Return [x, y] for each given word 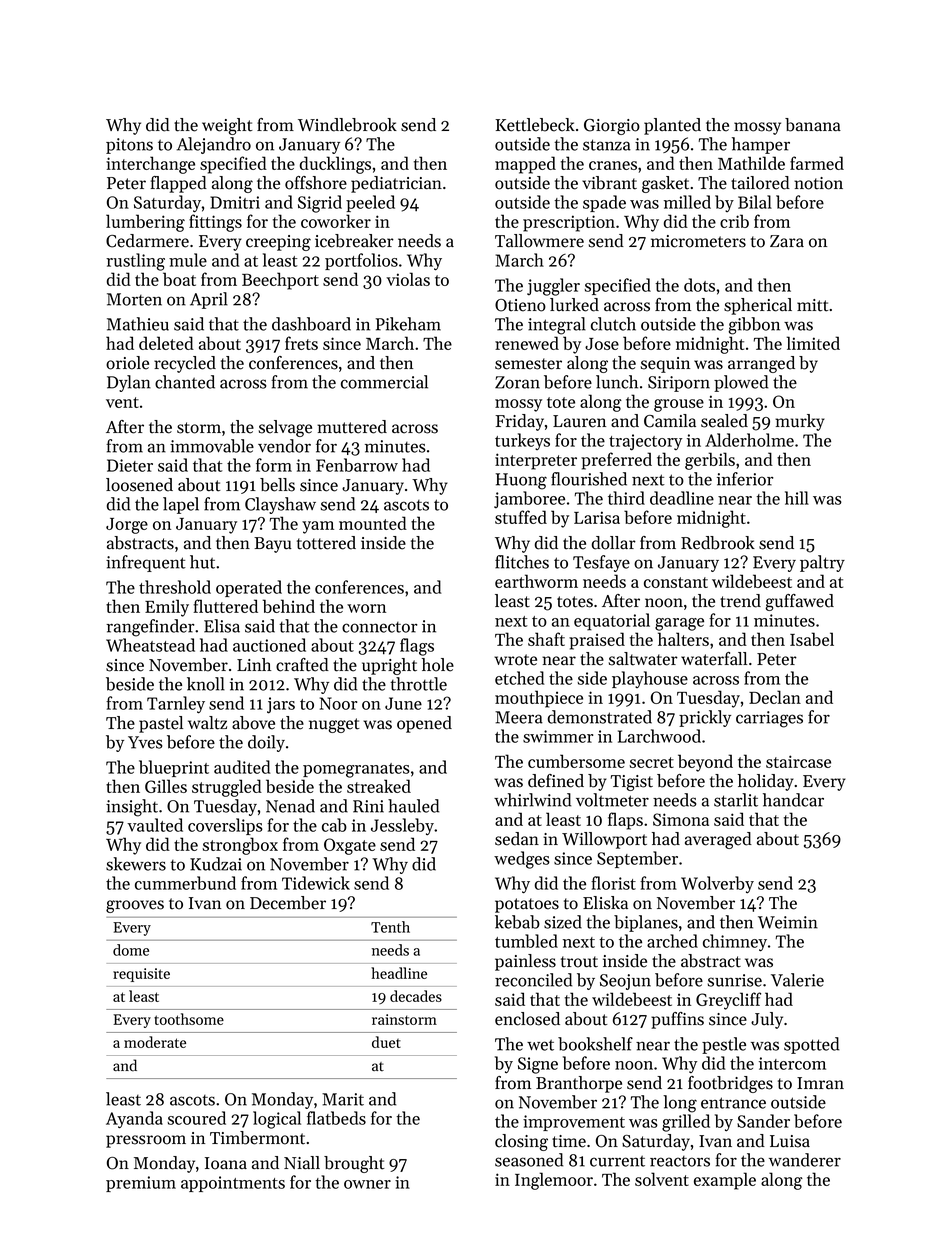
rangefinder [150, 628]
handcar [793, 800]
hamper [761, 145]
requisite [141, 975]
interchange [150, 165]
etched [519, 678]
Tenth [390, 927]
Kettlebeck [535, 125]
